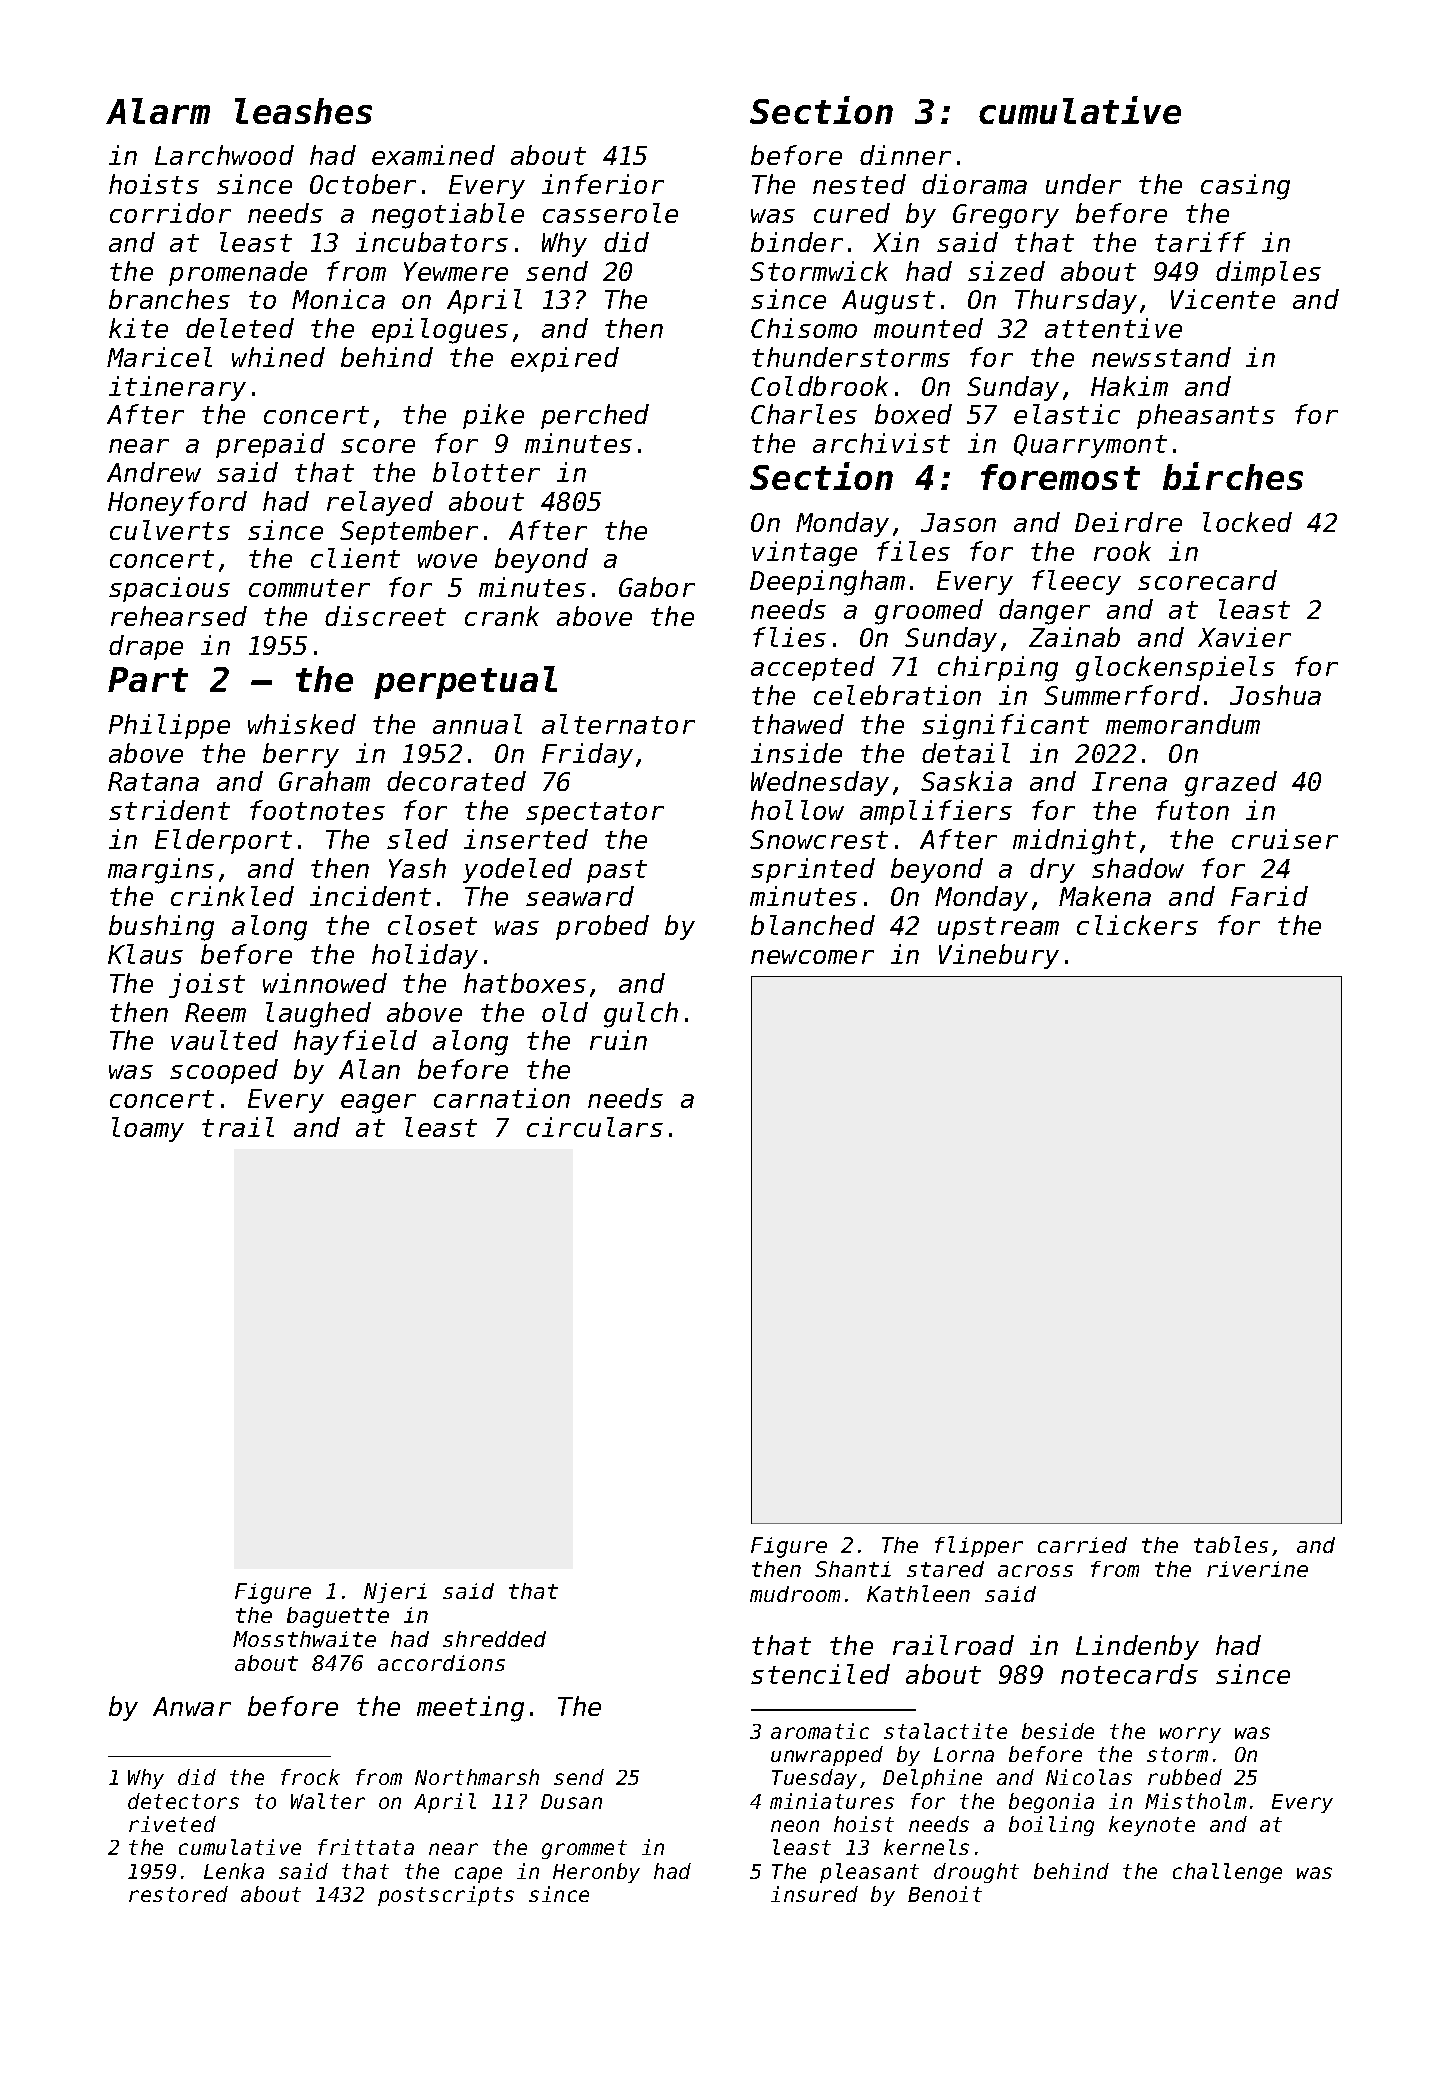  I want to click on celebration, so click(897, 695).
